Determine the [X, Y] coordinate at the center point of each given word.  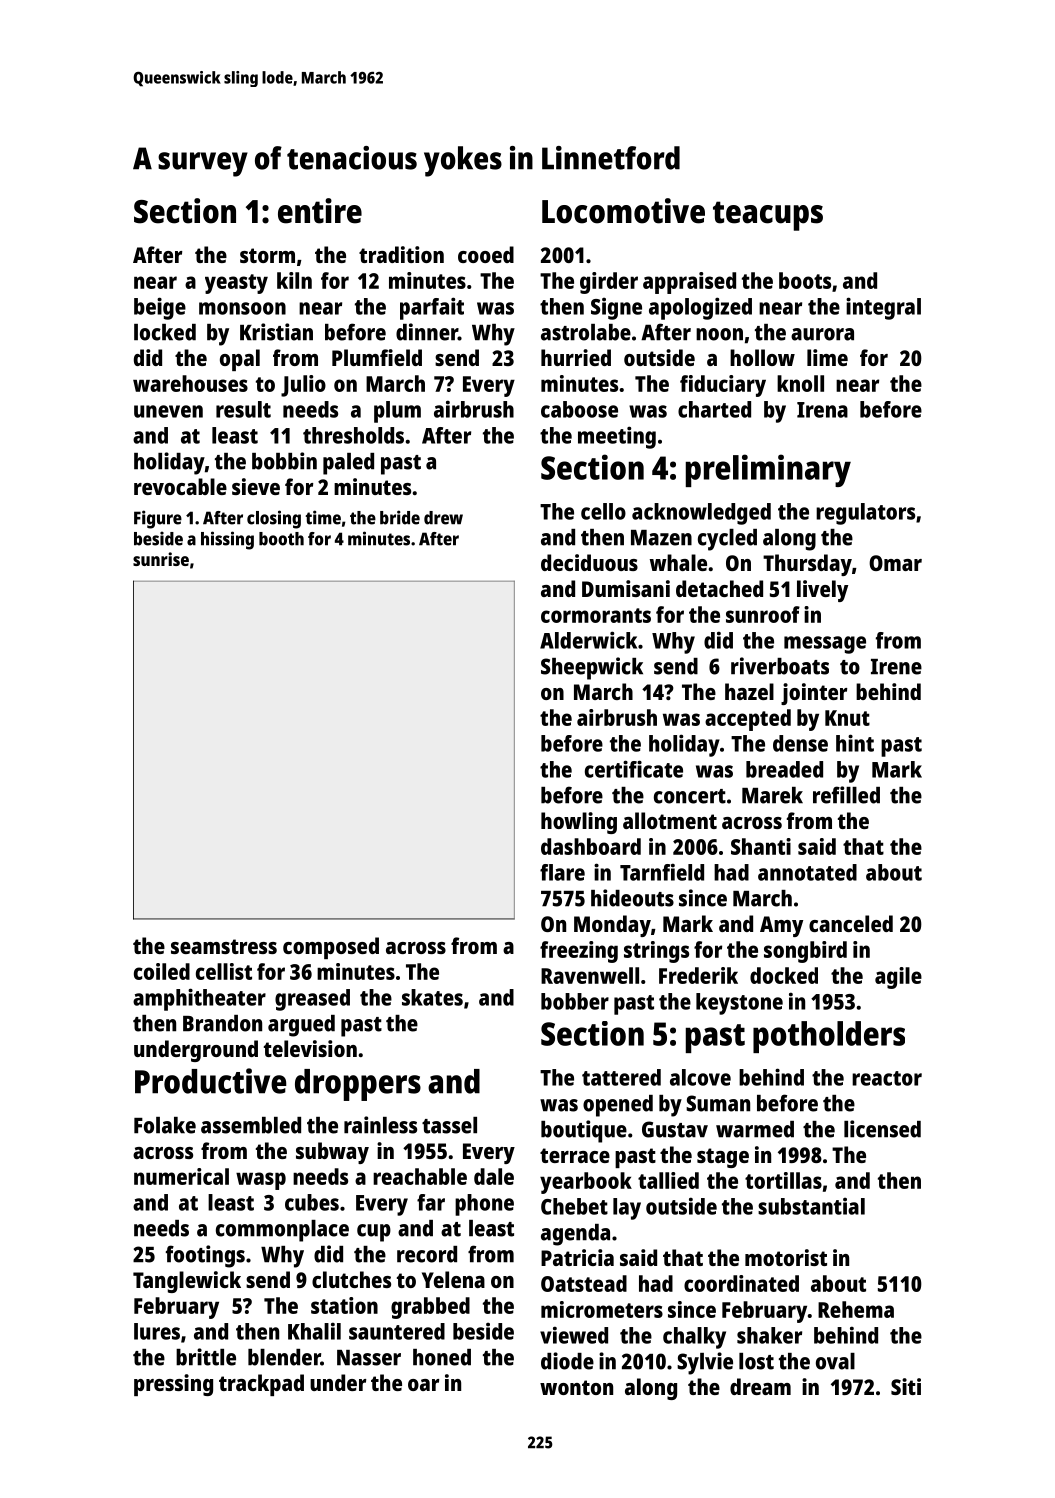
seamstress [224, 946]
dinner [427, 332]
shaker [769, 1335]
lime [827, 357]
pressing [173, 1385]
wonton [576, 1387]
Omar [895, 563]
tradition [401, 254]
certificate [634, 769]
